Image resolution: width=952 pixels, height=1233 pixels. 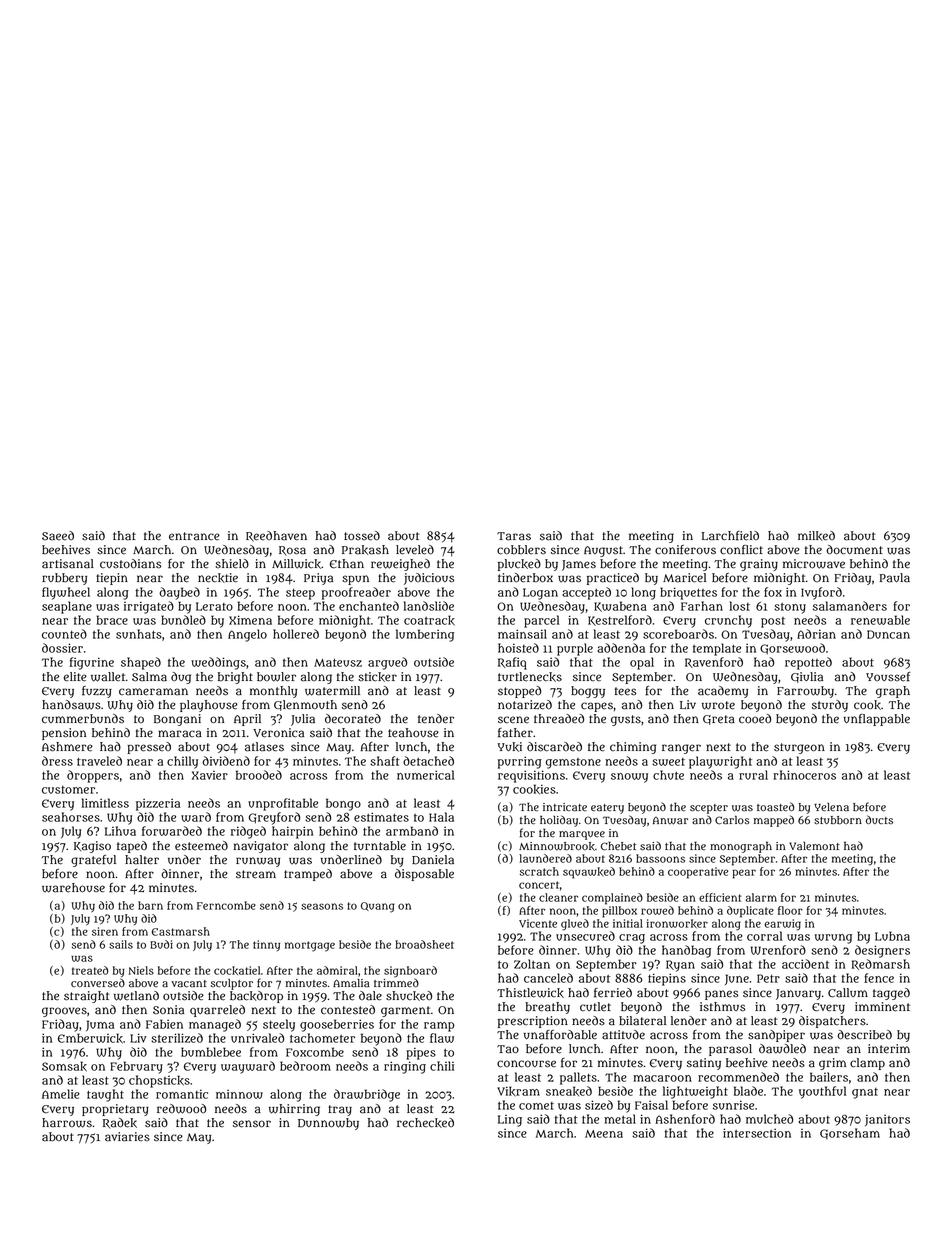 I want to click on renewable, so click(x=880, y=620).
